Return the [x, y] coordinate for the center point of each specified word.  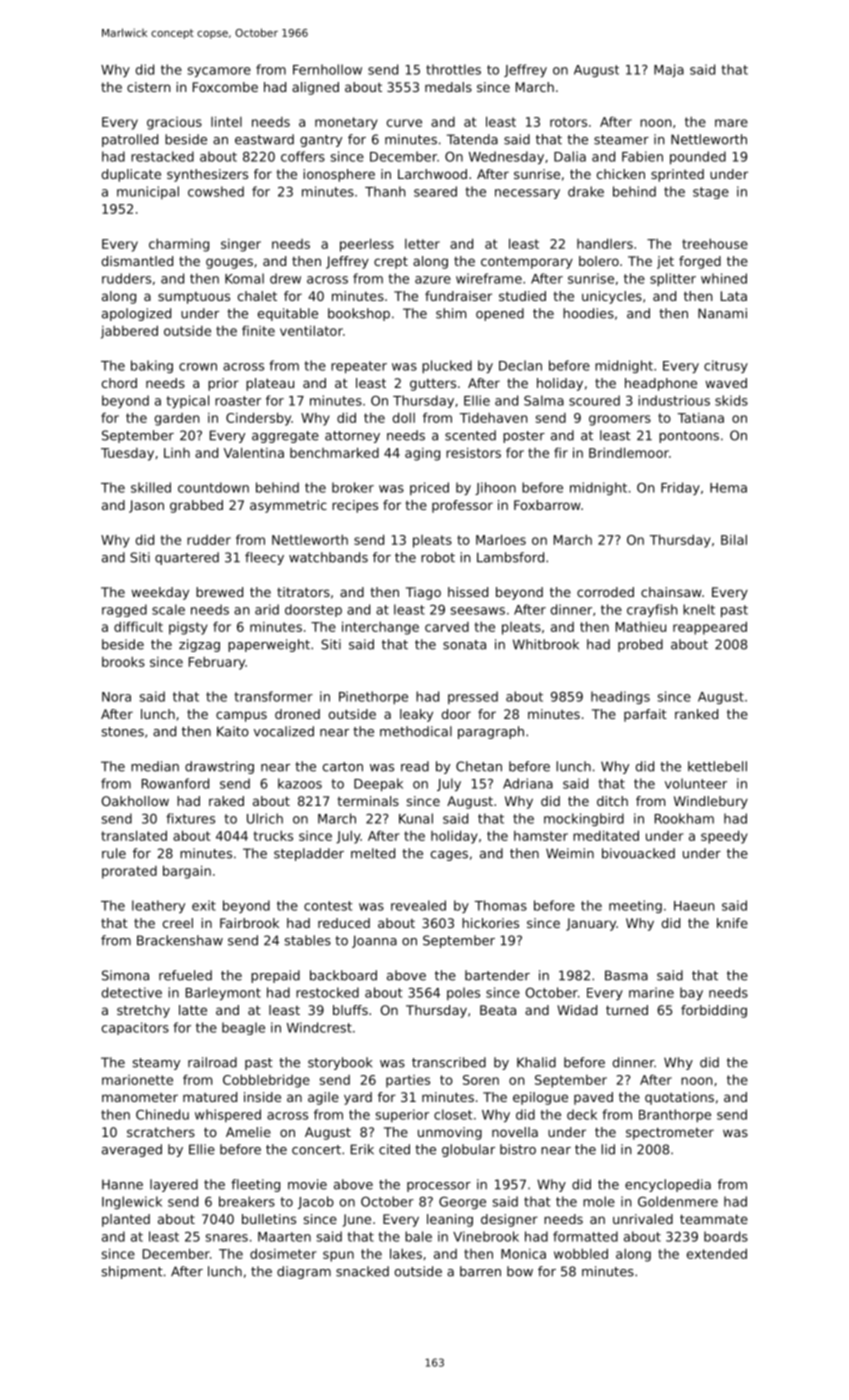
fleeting [255, 1185]
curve [404, 123]
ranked [696, 714]
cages [449, 856]
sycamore [219, 72]
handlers [605, 243]
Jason [146, 506]
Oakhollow [135, 801]
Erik [362, 1149]
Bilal [734, 539]
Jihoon [495, 488]
